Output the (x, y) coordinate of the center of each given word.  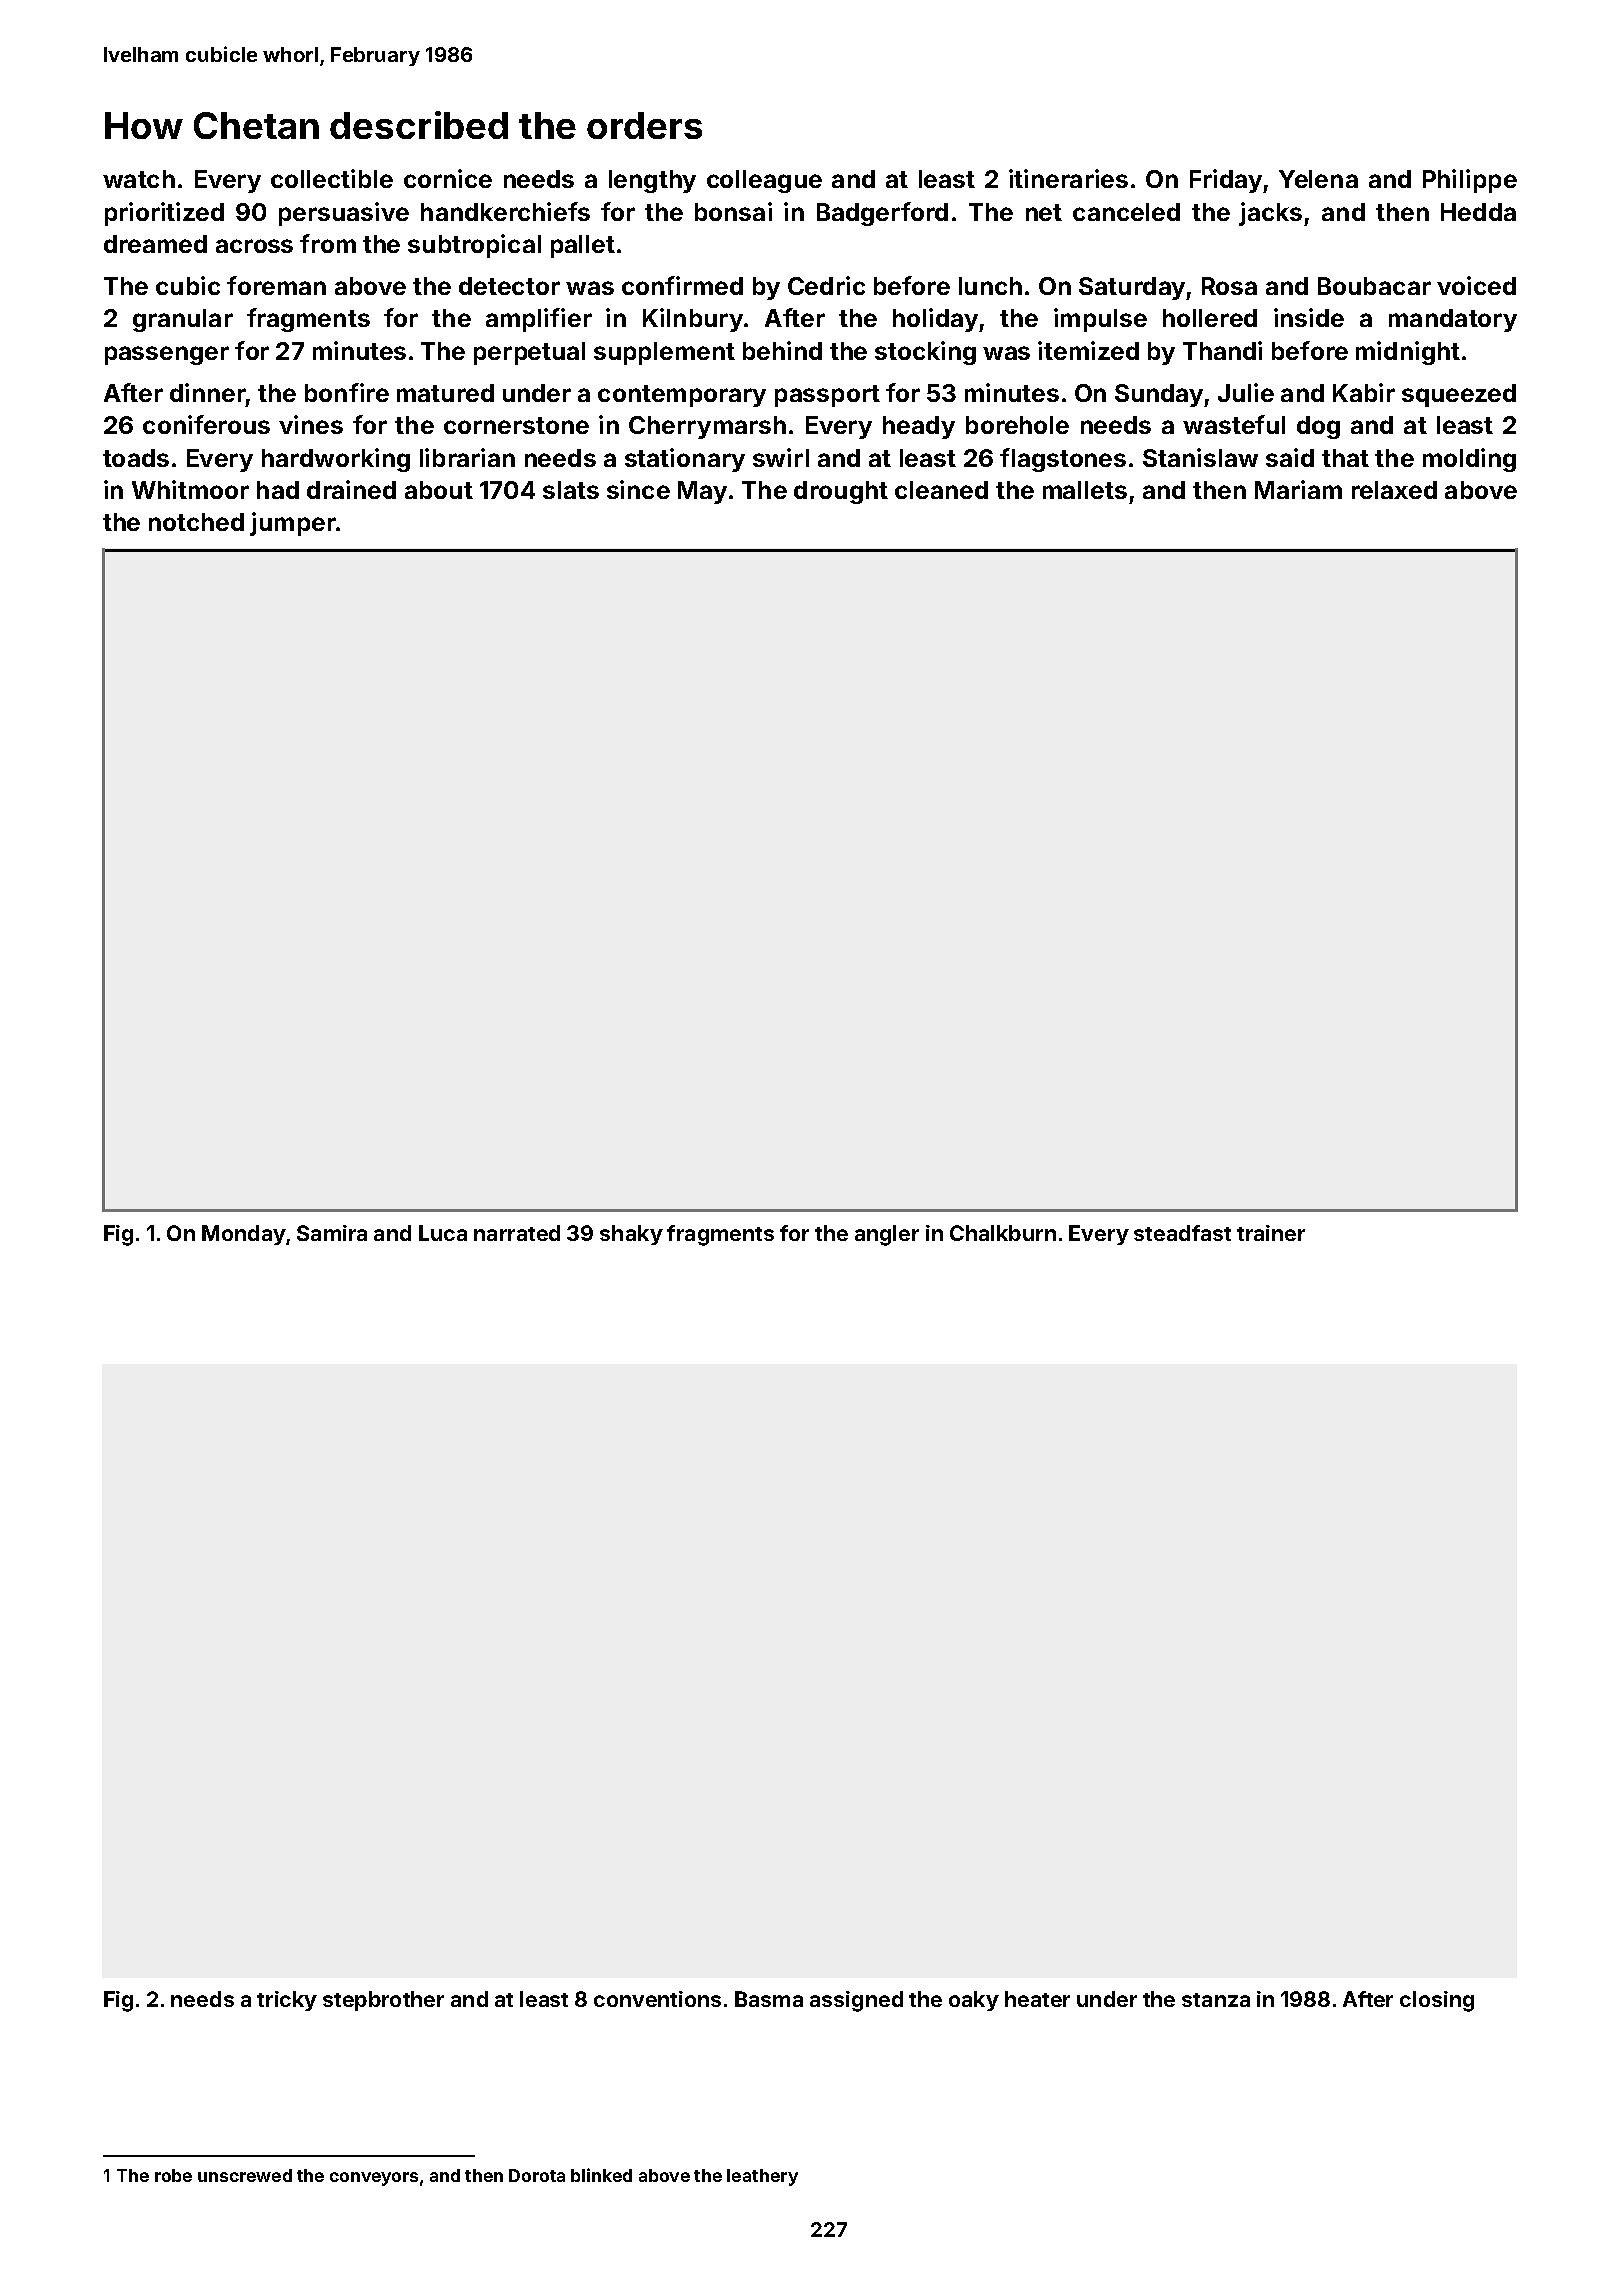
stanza (1216, 2000)
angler (887, 1235)
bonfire (347, 392)
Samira (332, 1233)
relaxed (1394, 490)
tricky (287, 2001)
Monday (244, 1235)
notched (196, 522)
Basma (769, 1999)
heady (919, 427)
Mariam (1298, 489)
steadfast (1182, 1233)
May (702, 492)
